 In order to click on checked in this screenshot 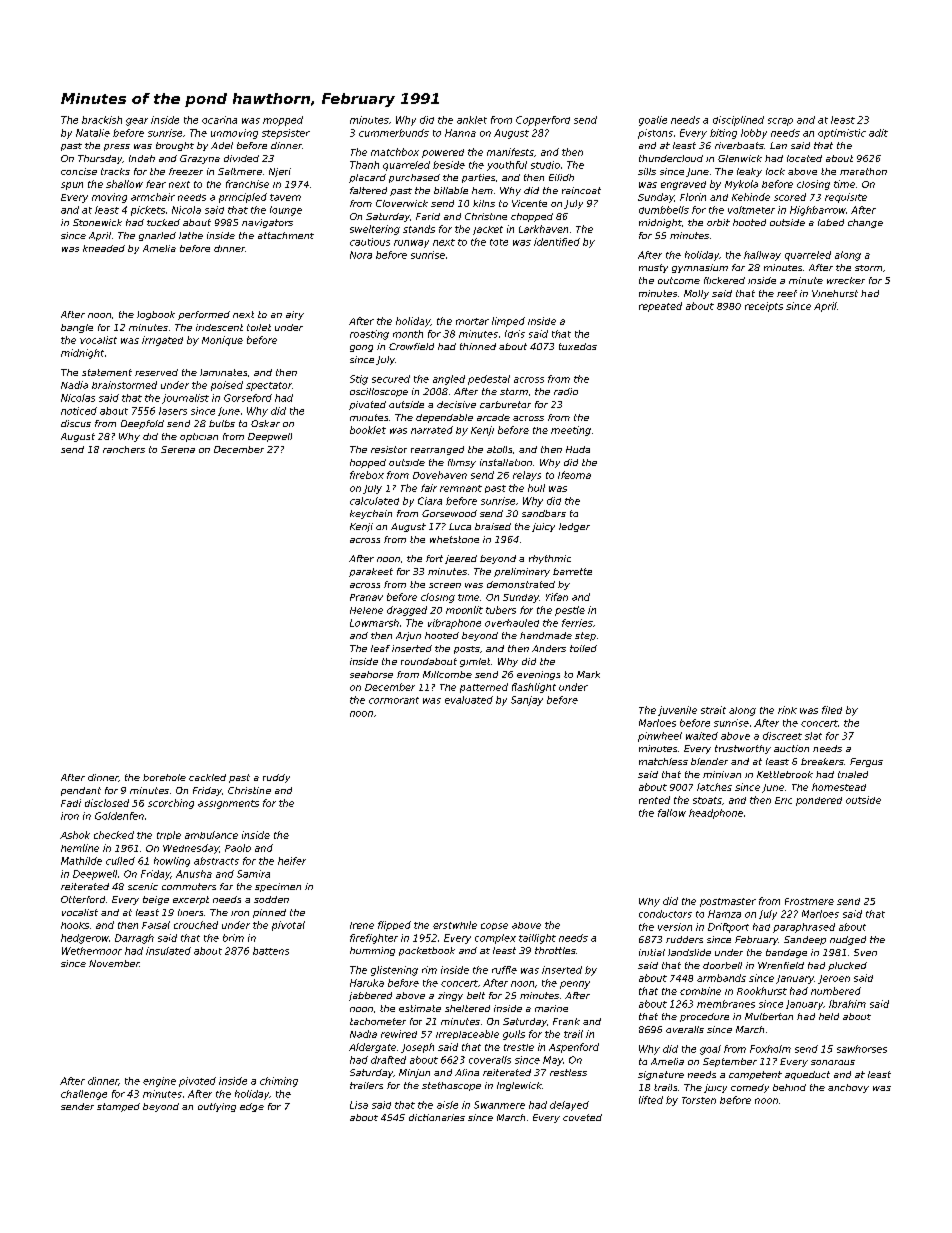, I will do `click(114, 835)`.
